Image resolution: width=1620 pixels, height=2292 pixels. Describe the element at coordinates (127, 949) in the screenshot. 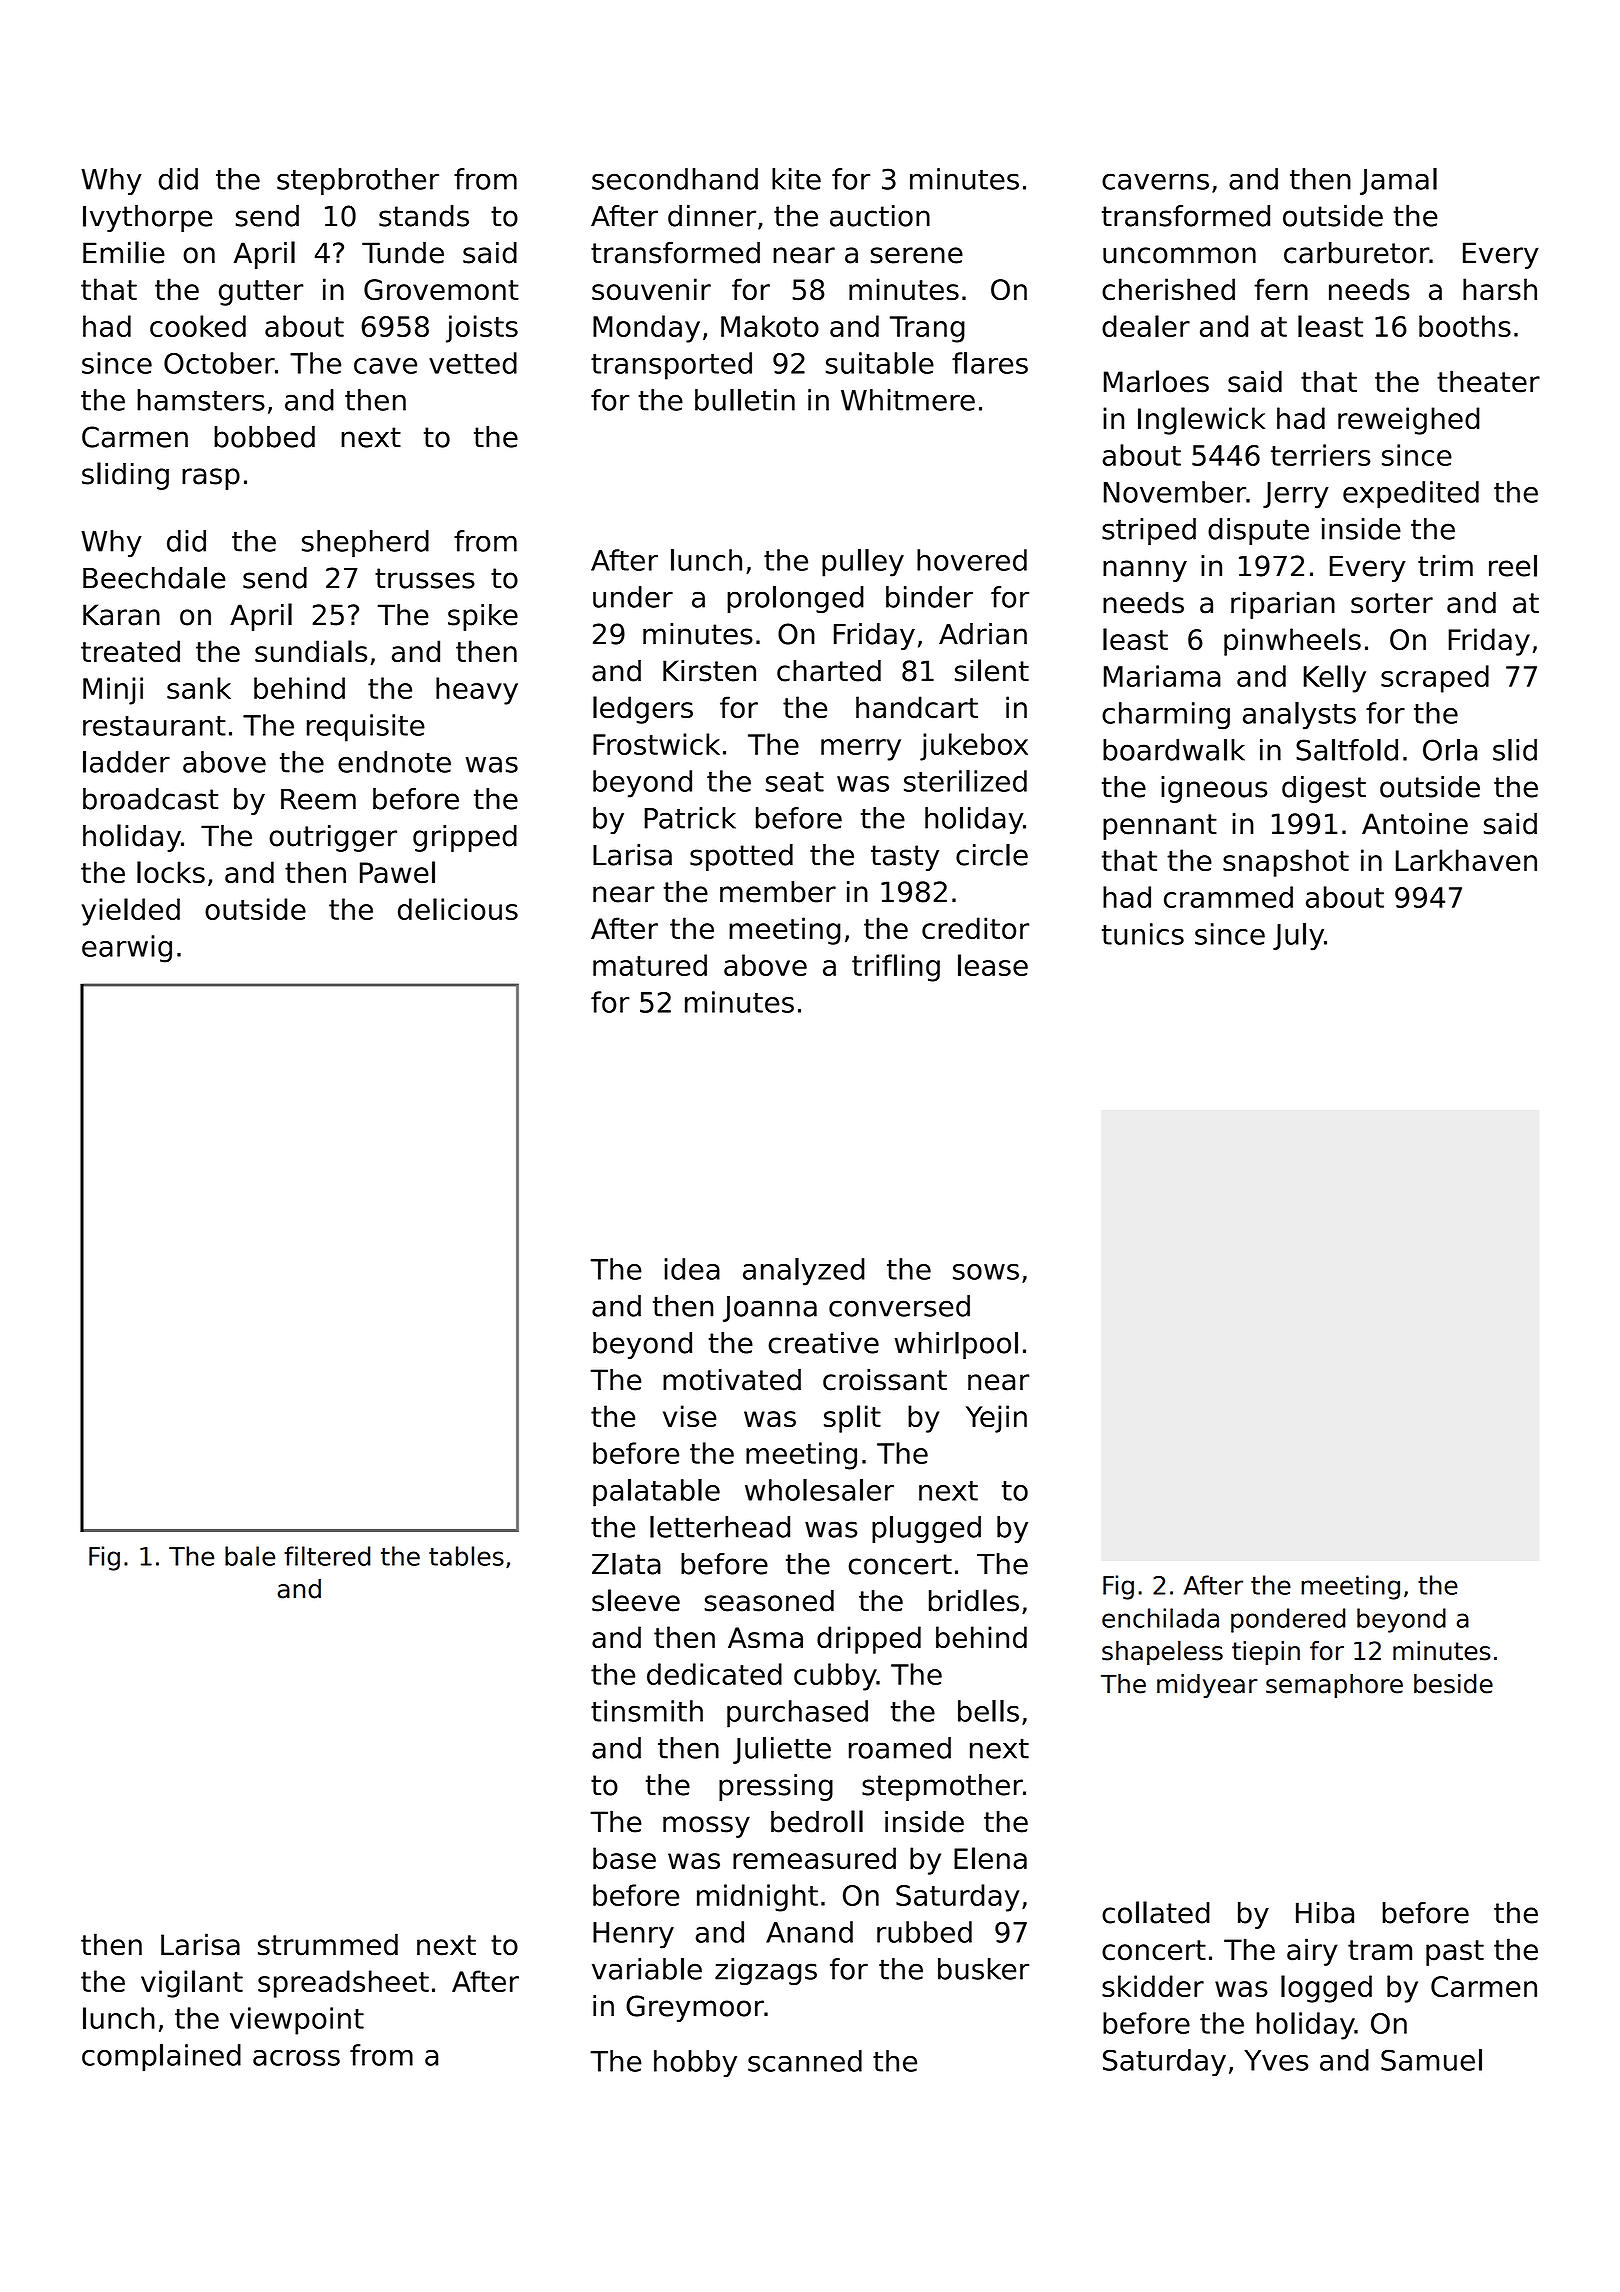

I see `earwig` at that location.
